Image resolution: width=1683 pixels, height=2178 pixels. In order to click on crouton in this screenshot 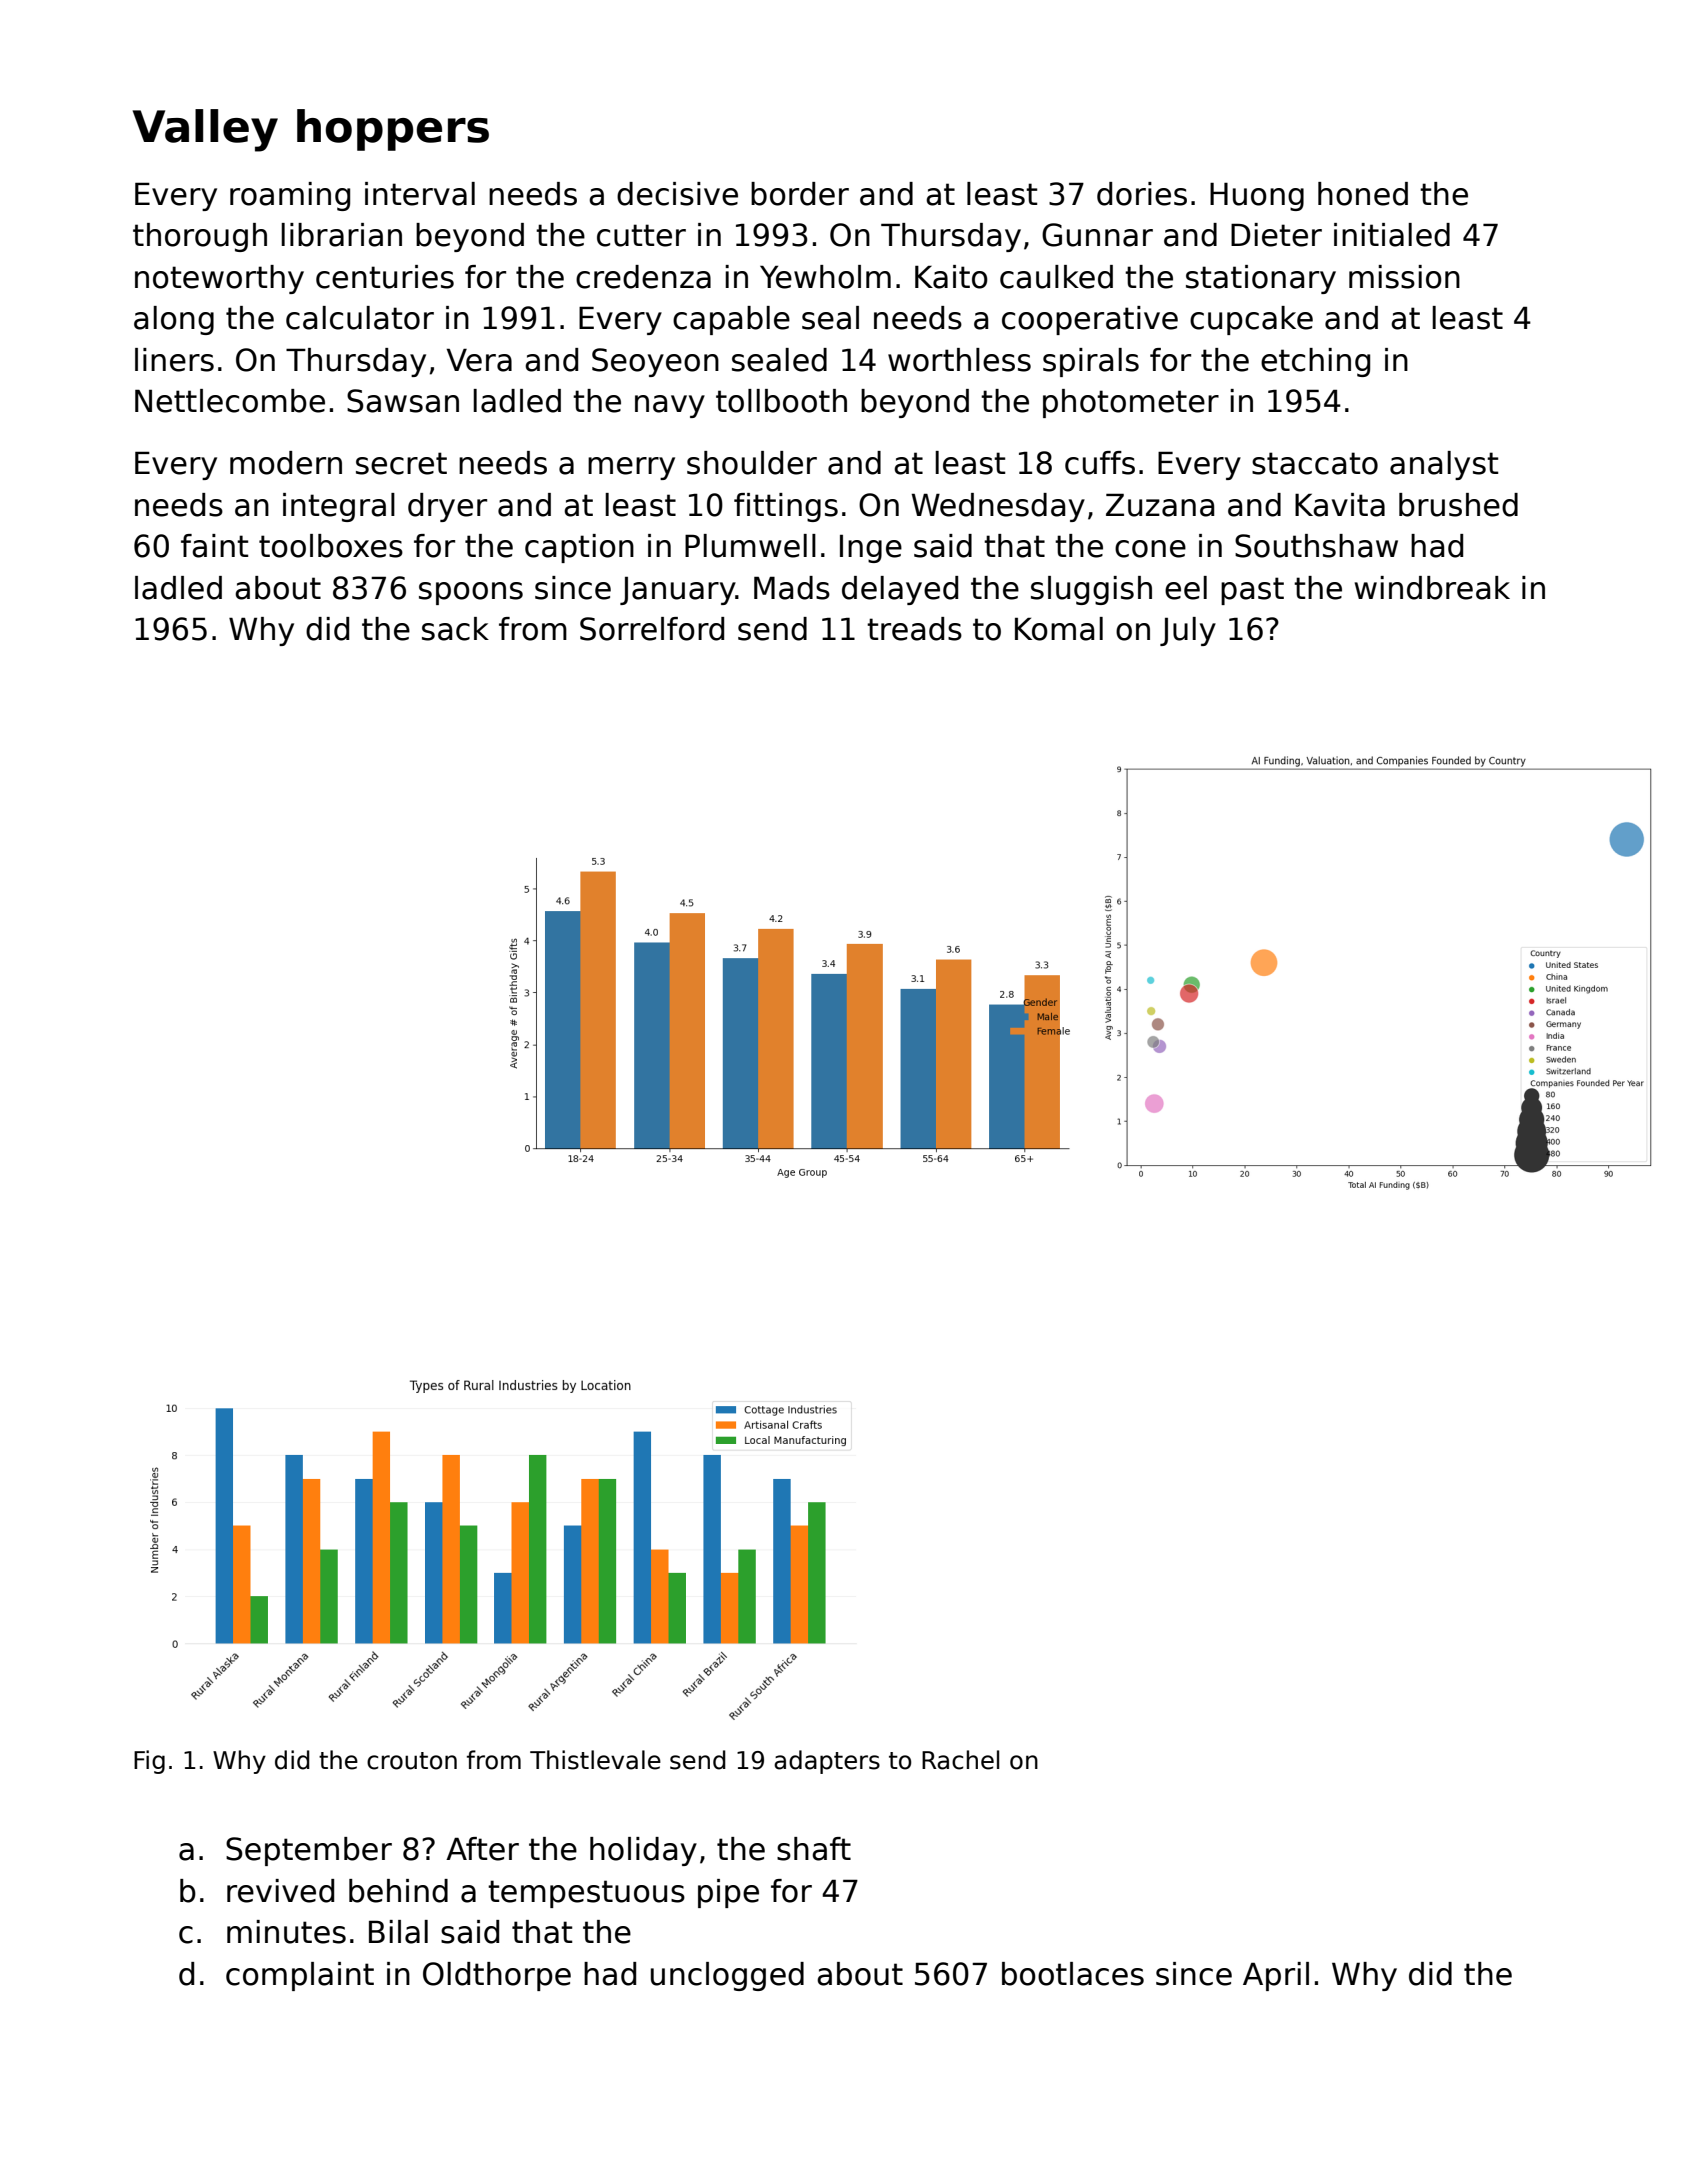, I will do `click(412, 1761)`.
